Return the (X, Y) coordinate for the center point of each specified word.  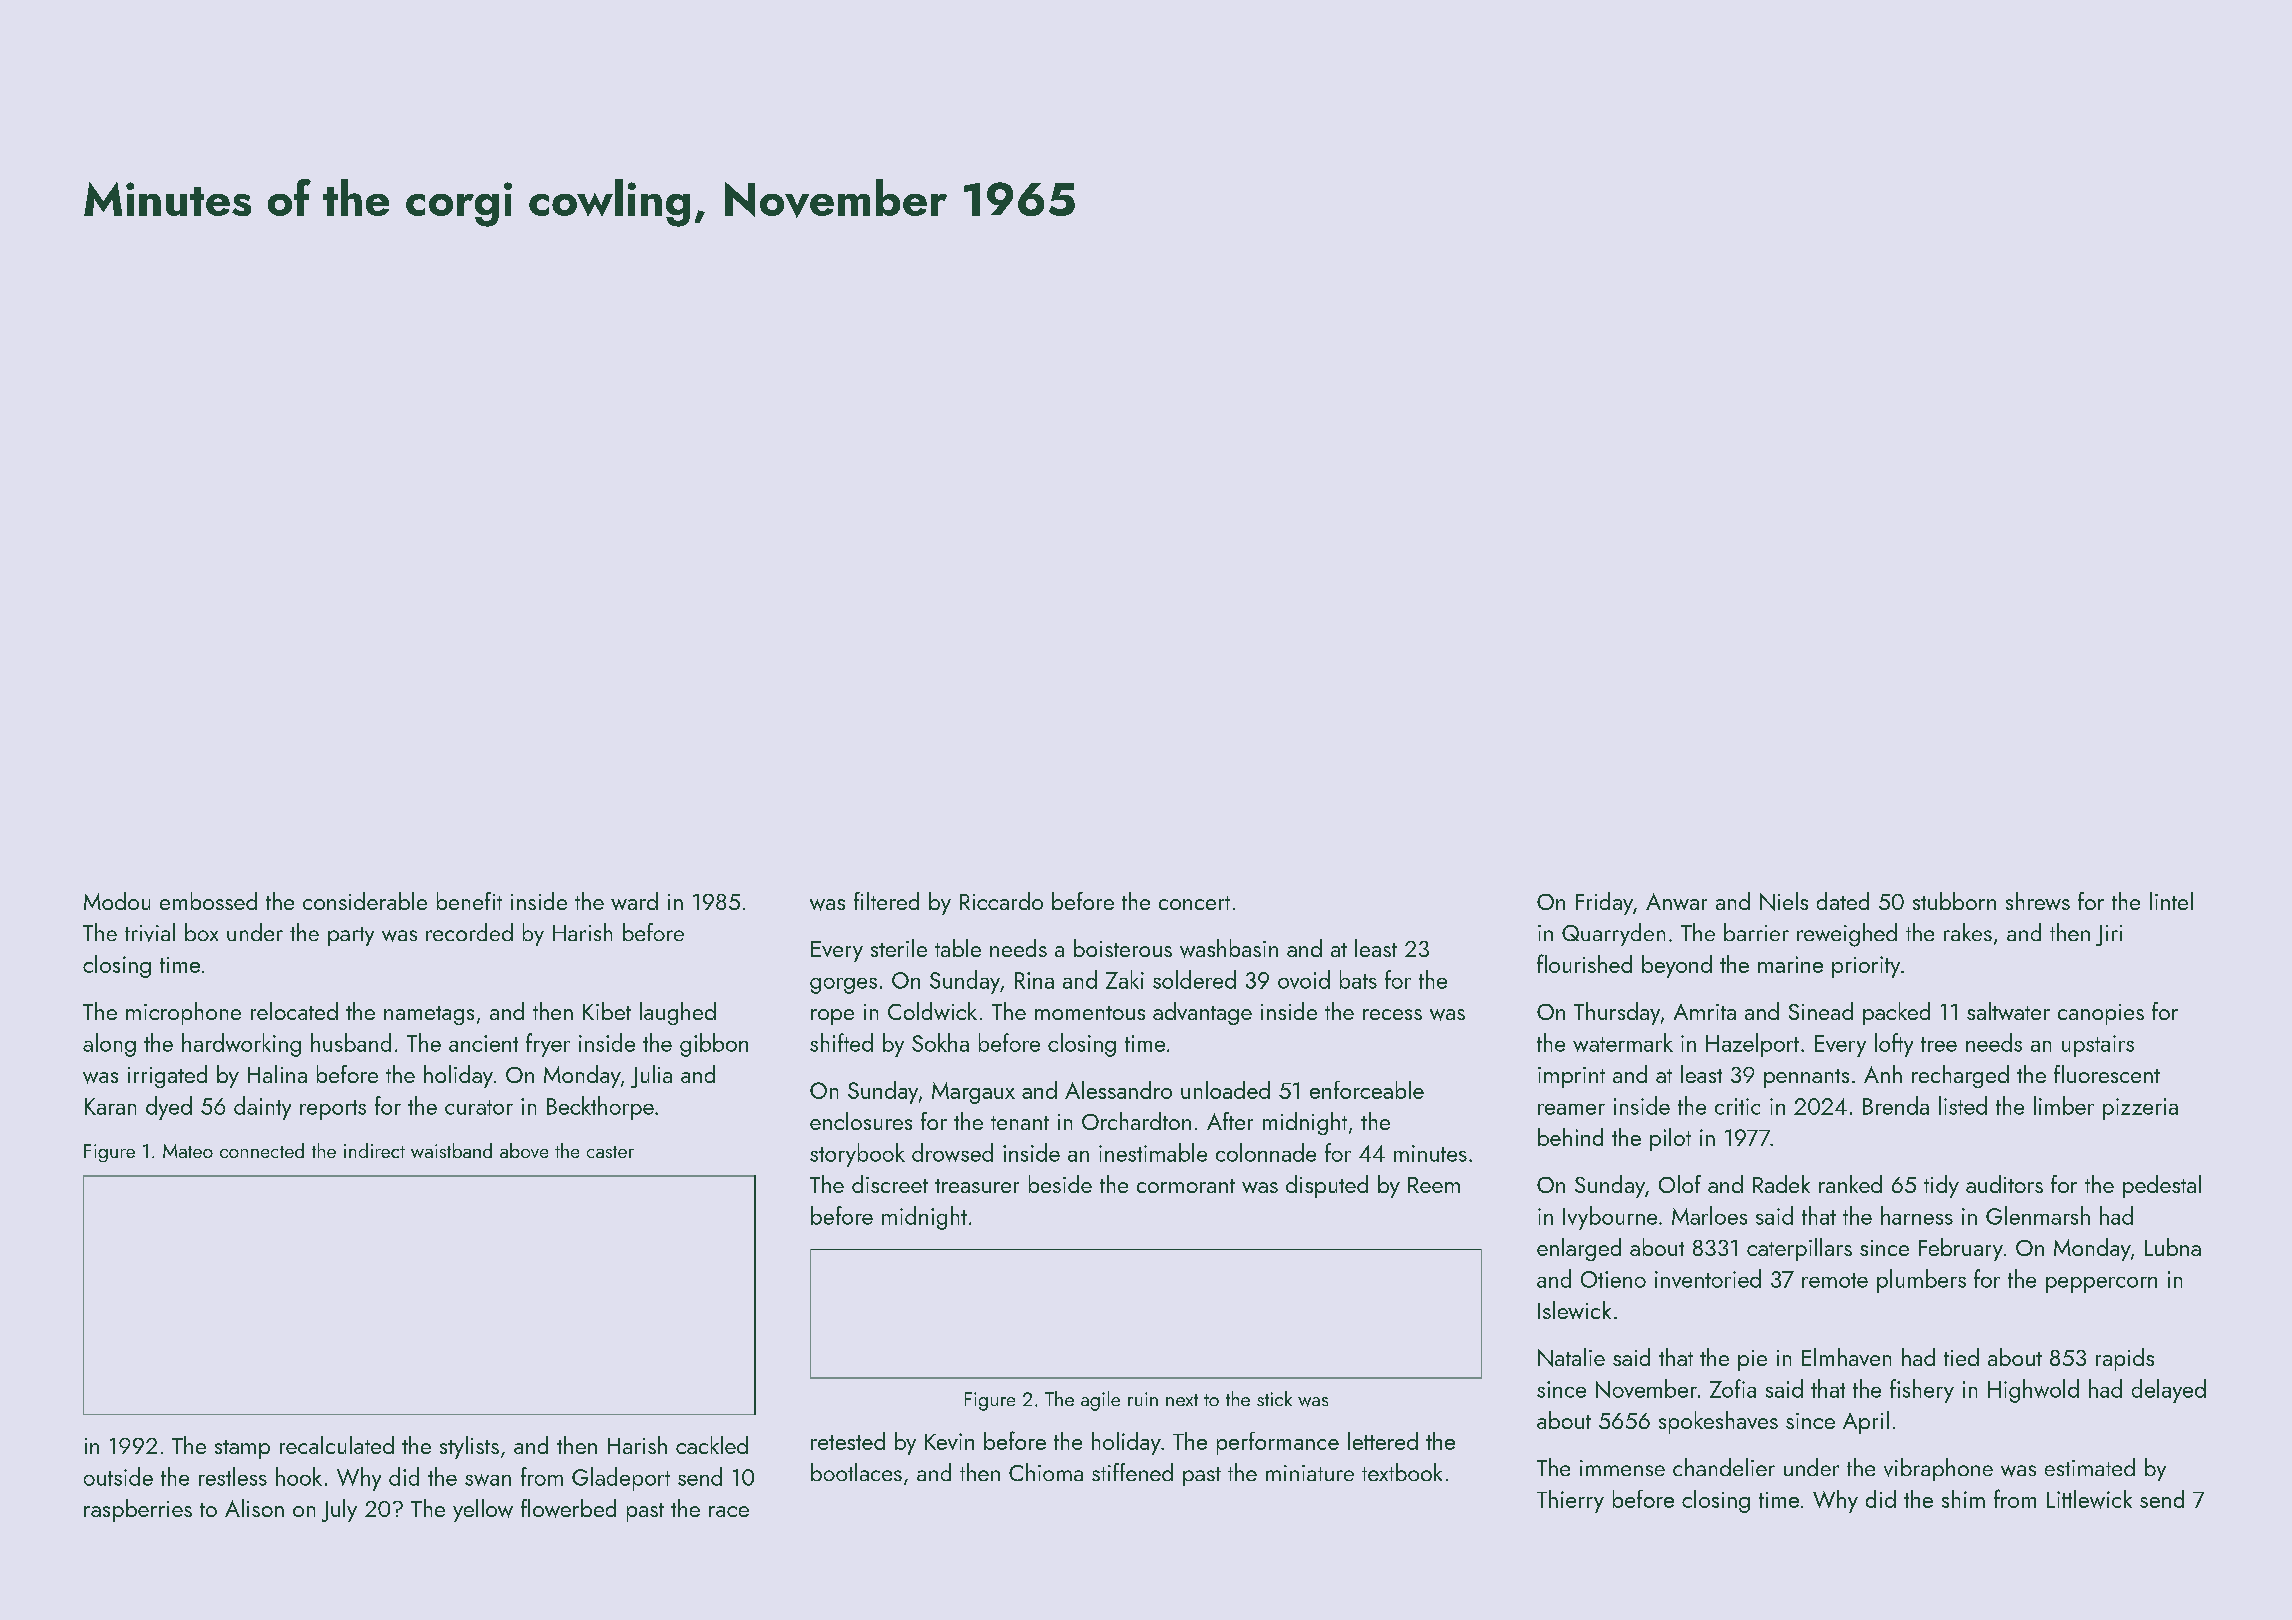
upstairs (2098, 1046)
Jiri (2109, 935)
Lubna (2173, 1247)
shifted (841, 1042)
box (201, 932)
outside (118, 1476)
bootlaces (856, 1472)
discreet (890, 1184)
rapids (2125, 1359)
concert (1194, 903)
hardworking (241, 1045)
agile (1100, 1401)
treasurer (977, 1186)
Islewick (1574, 1310)
